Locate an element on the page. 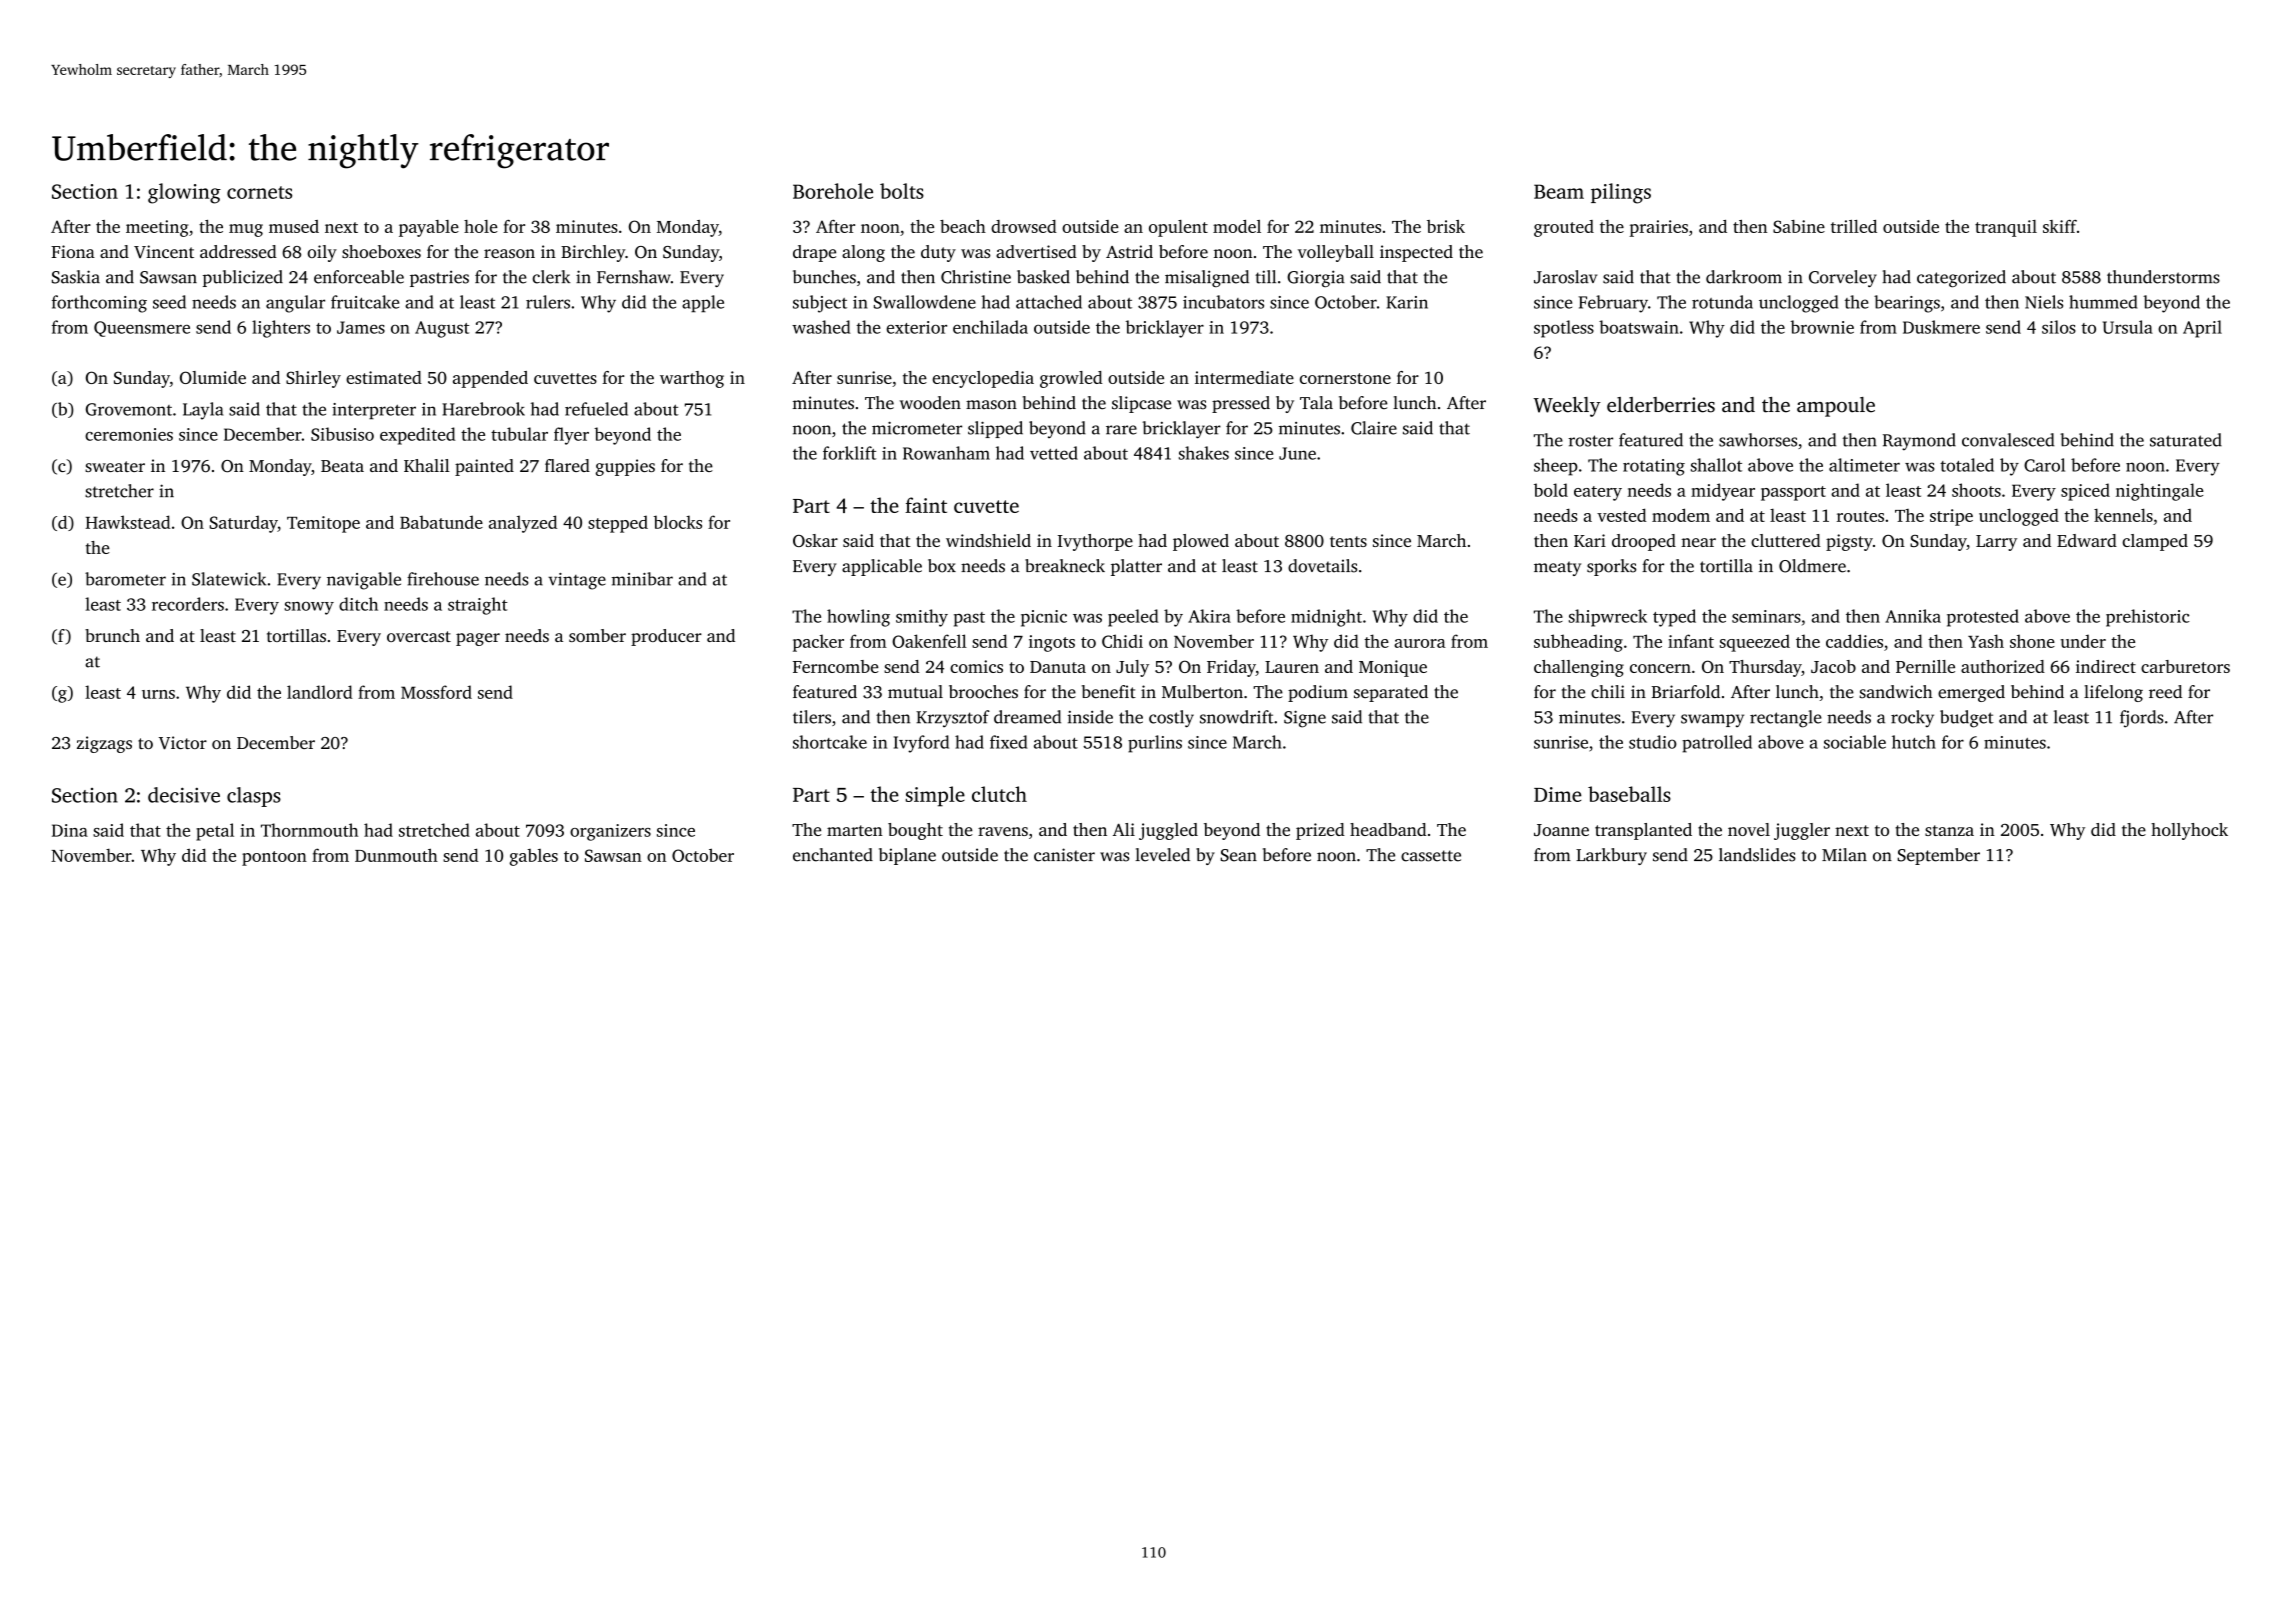  cornets is located at coordinates (259, 192).
